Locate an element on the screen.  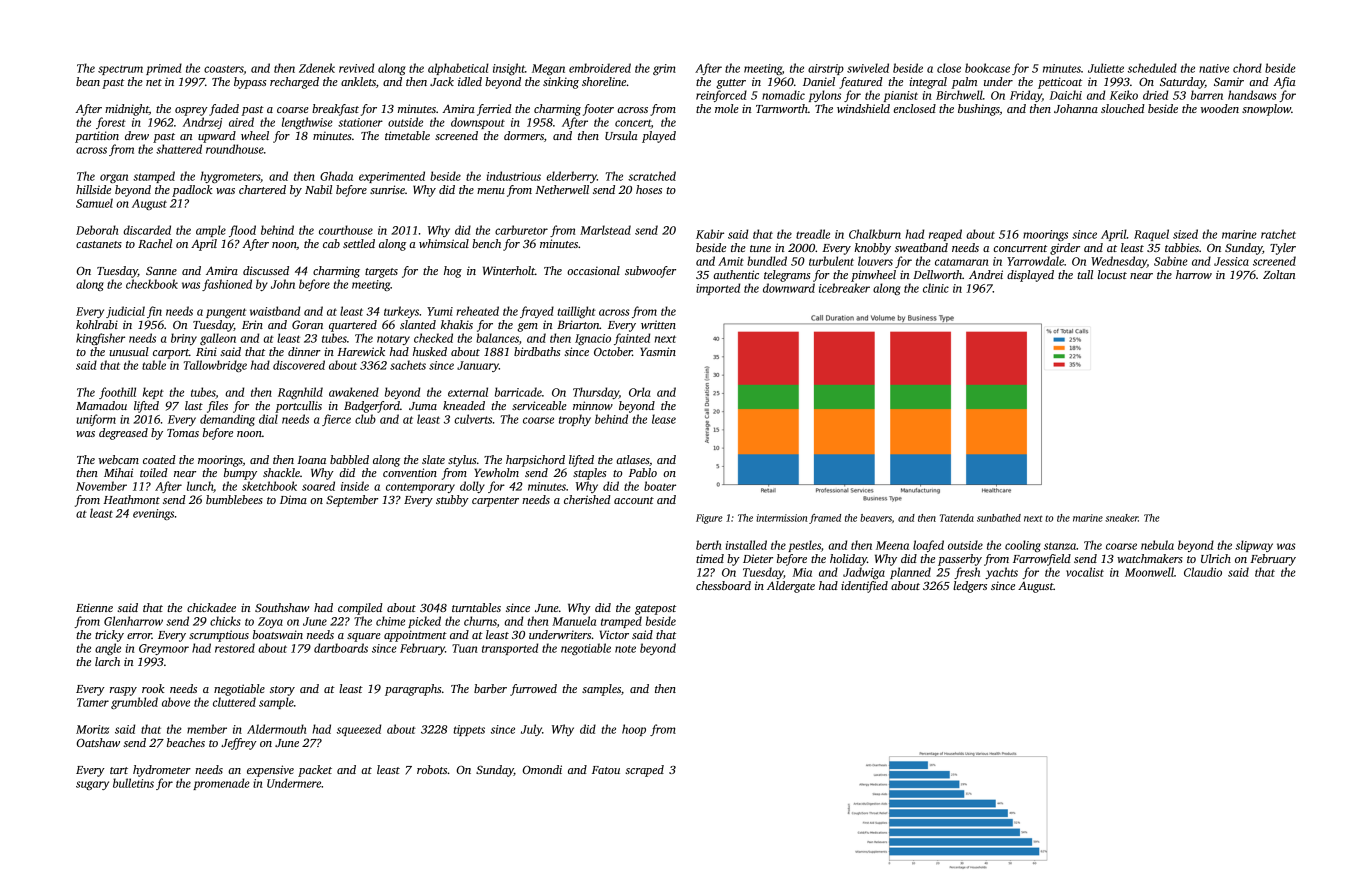
Raquel is located at coordinates (1151, 235).
